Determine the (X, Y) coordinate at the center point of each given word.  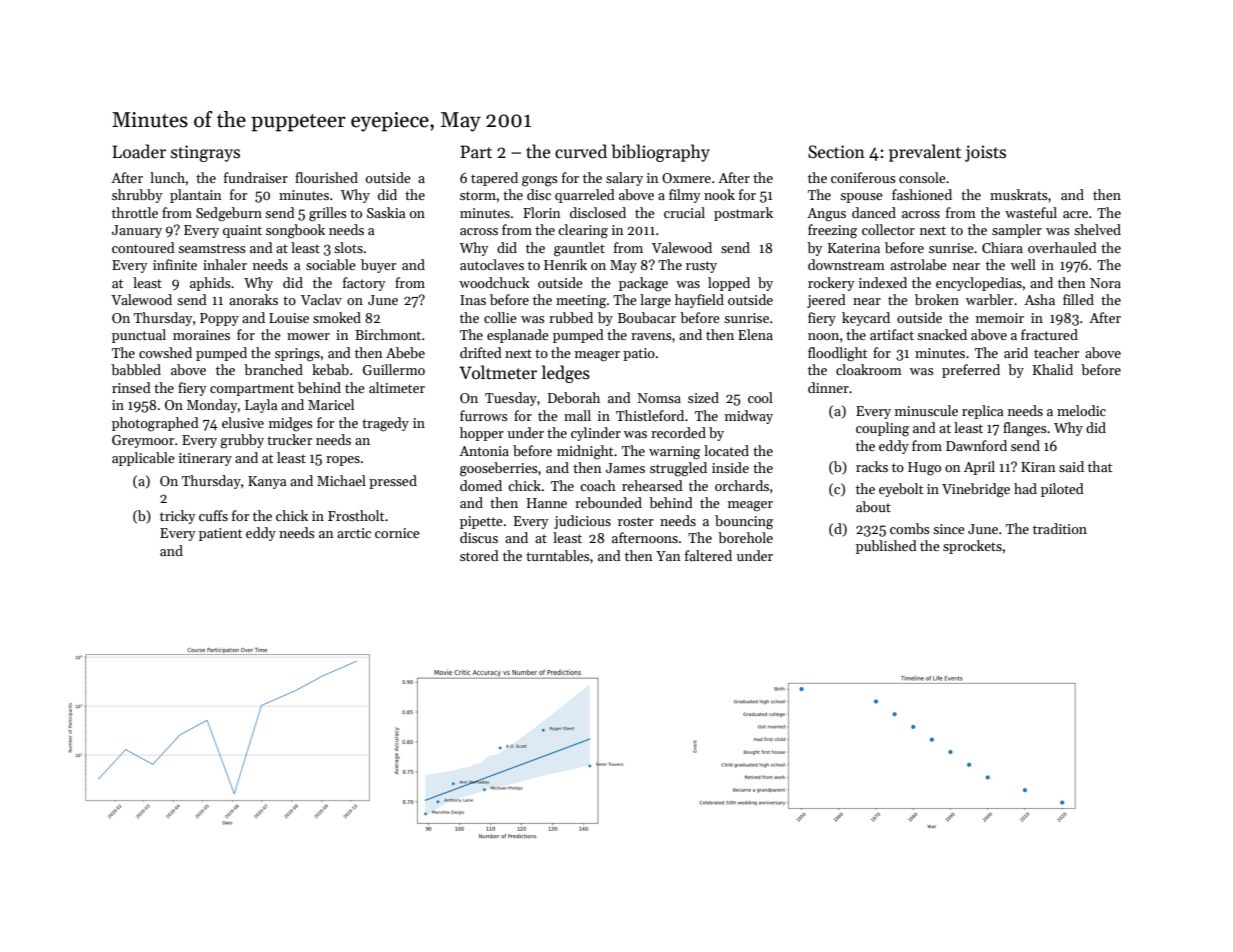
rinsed (131, 387)
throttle (135, 212)
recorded (678, 432)
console (922, 177)
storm (478, 195)
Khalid (1053, 369)
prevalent (925, 153)
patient (220, 534)
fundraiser (256, 177)
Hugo (924, 469)
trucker (289, 439)
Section (836, 152)
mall (577, 415)
